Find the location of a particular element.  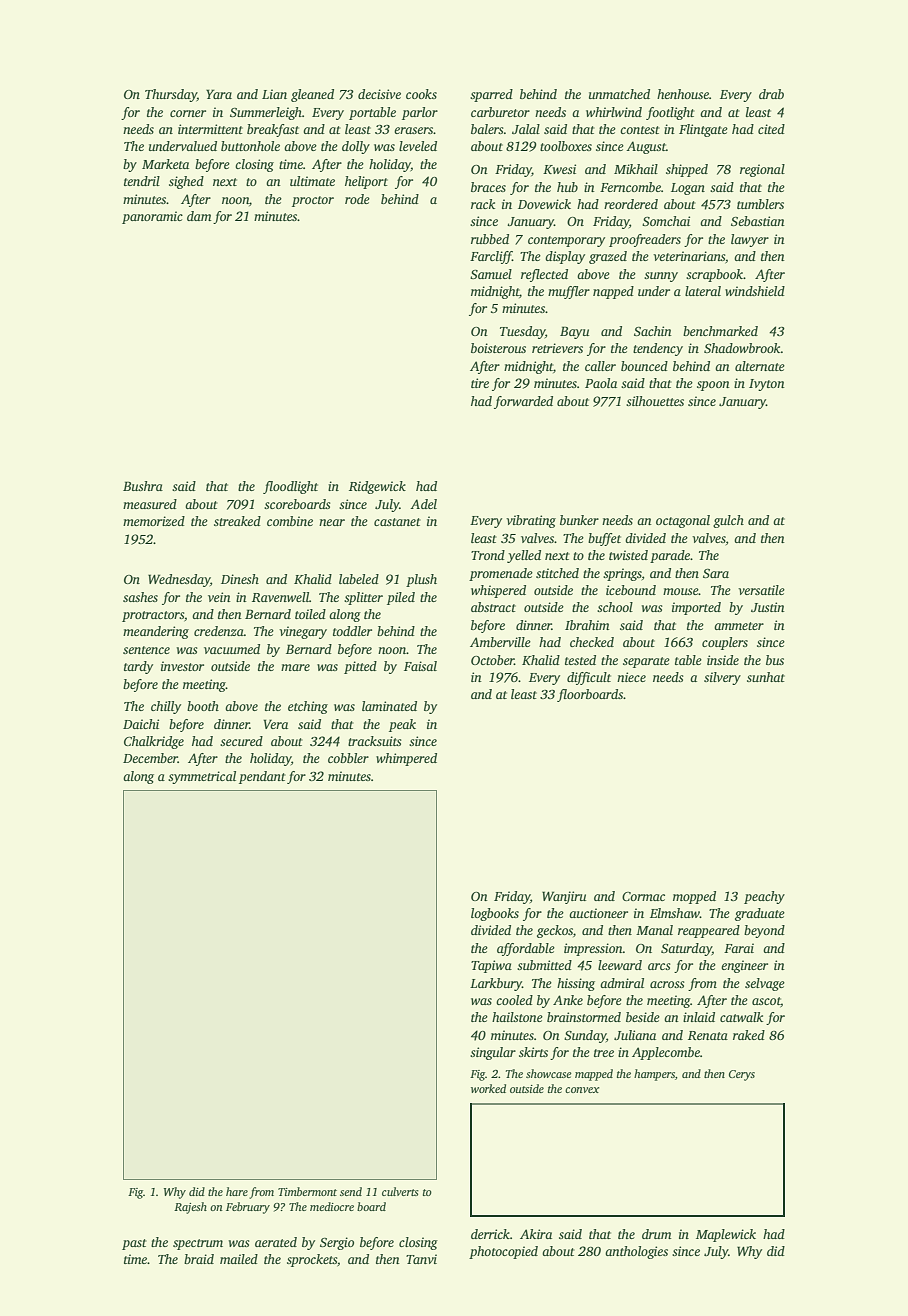

Bushra is located at coordinates (143, 486).
